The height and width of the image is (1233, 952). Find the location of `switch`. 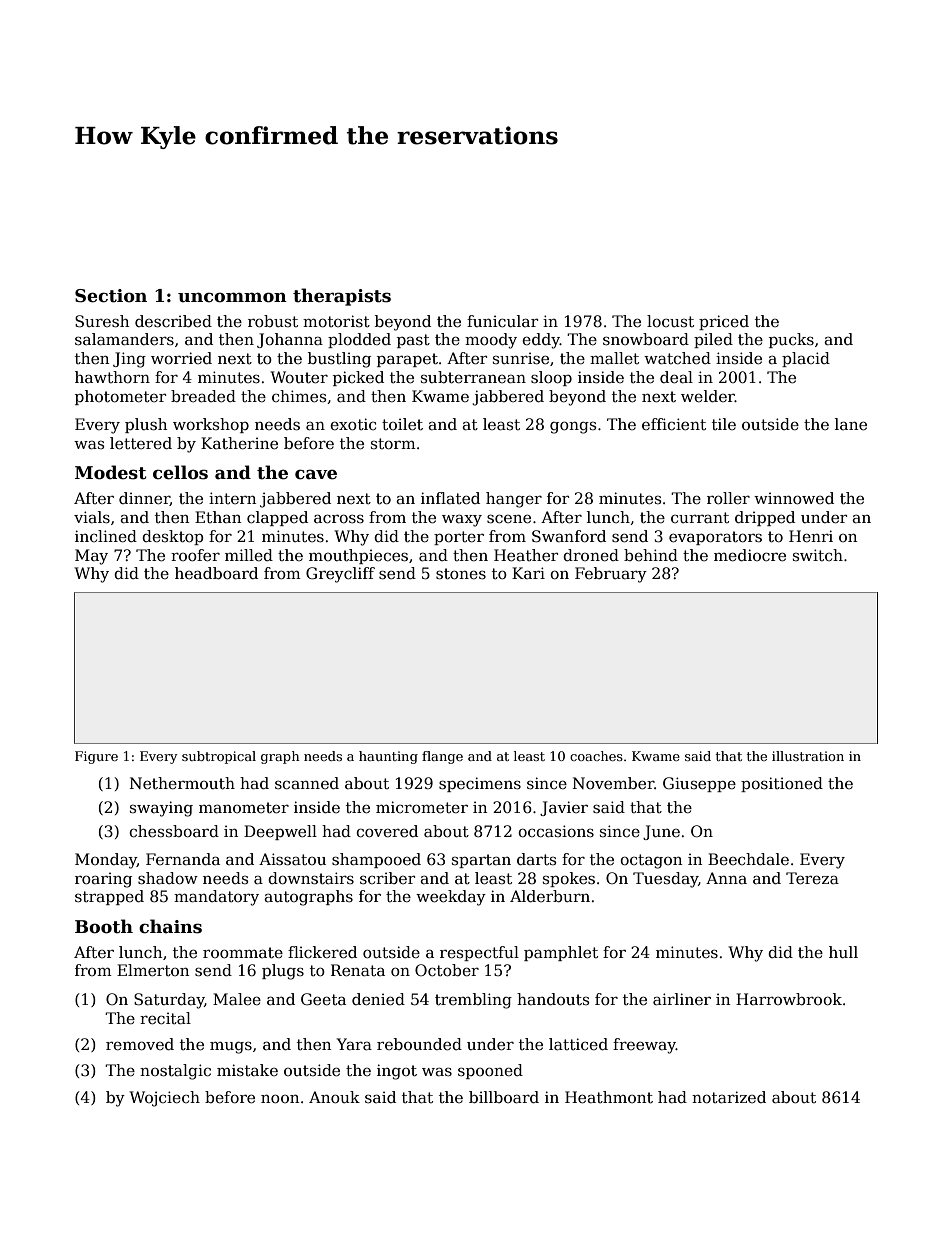

switch is located at coordinates (818, 555).
